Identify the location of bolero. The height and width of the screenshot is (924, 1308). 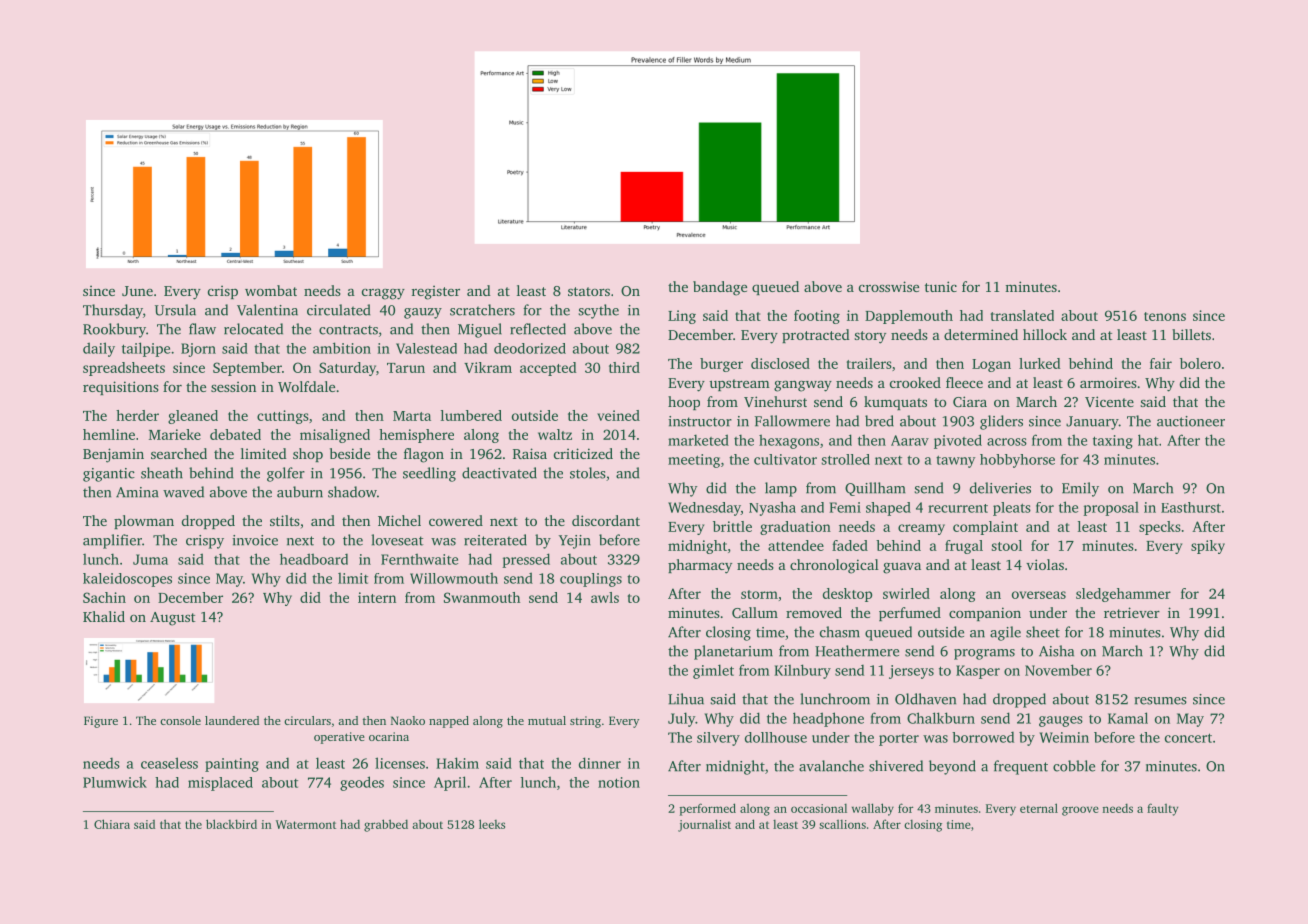
(1200, 363).
